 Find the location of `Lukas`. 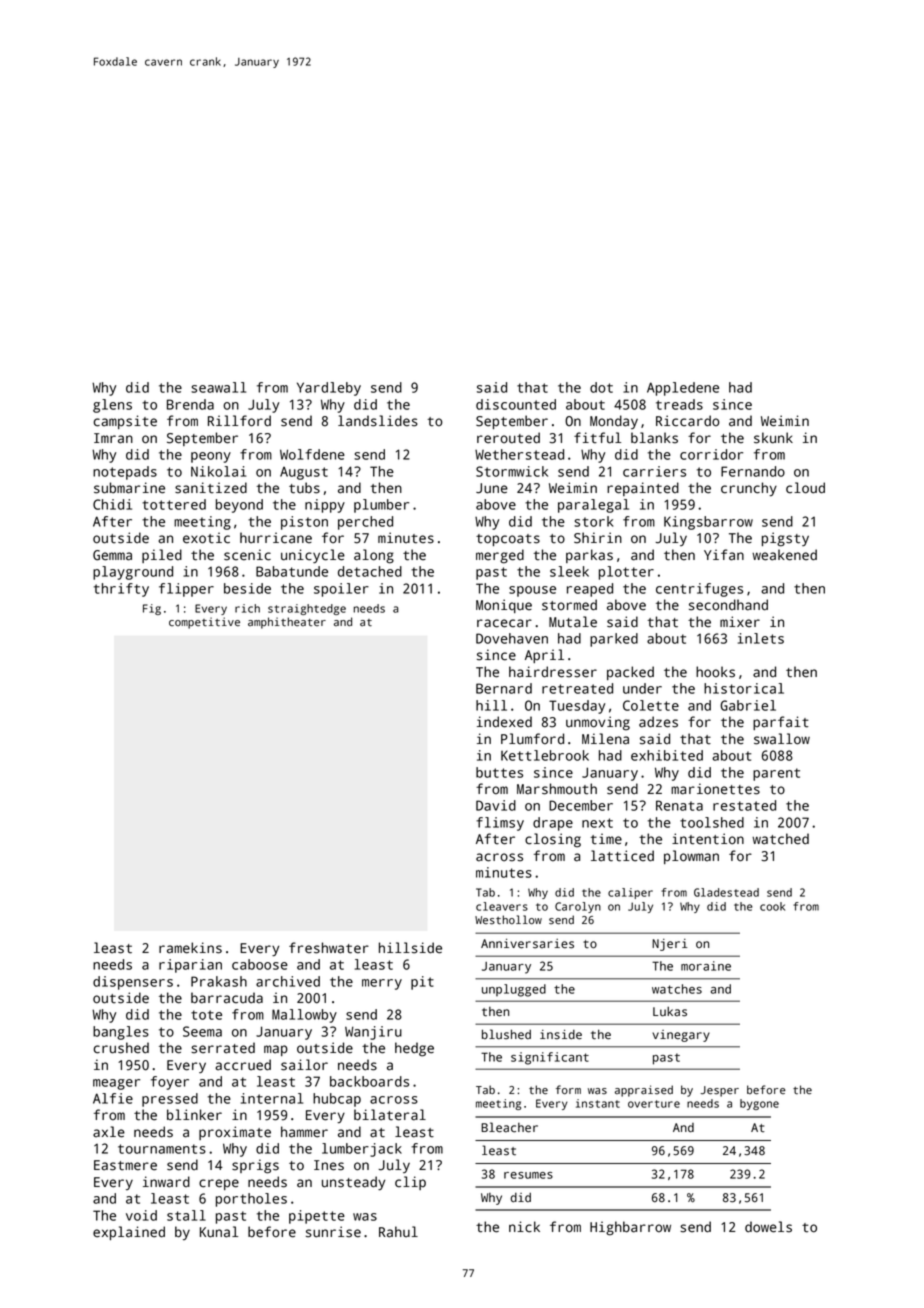

Lukas is located at coordinates (670, 1011).
